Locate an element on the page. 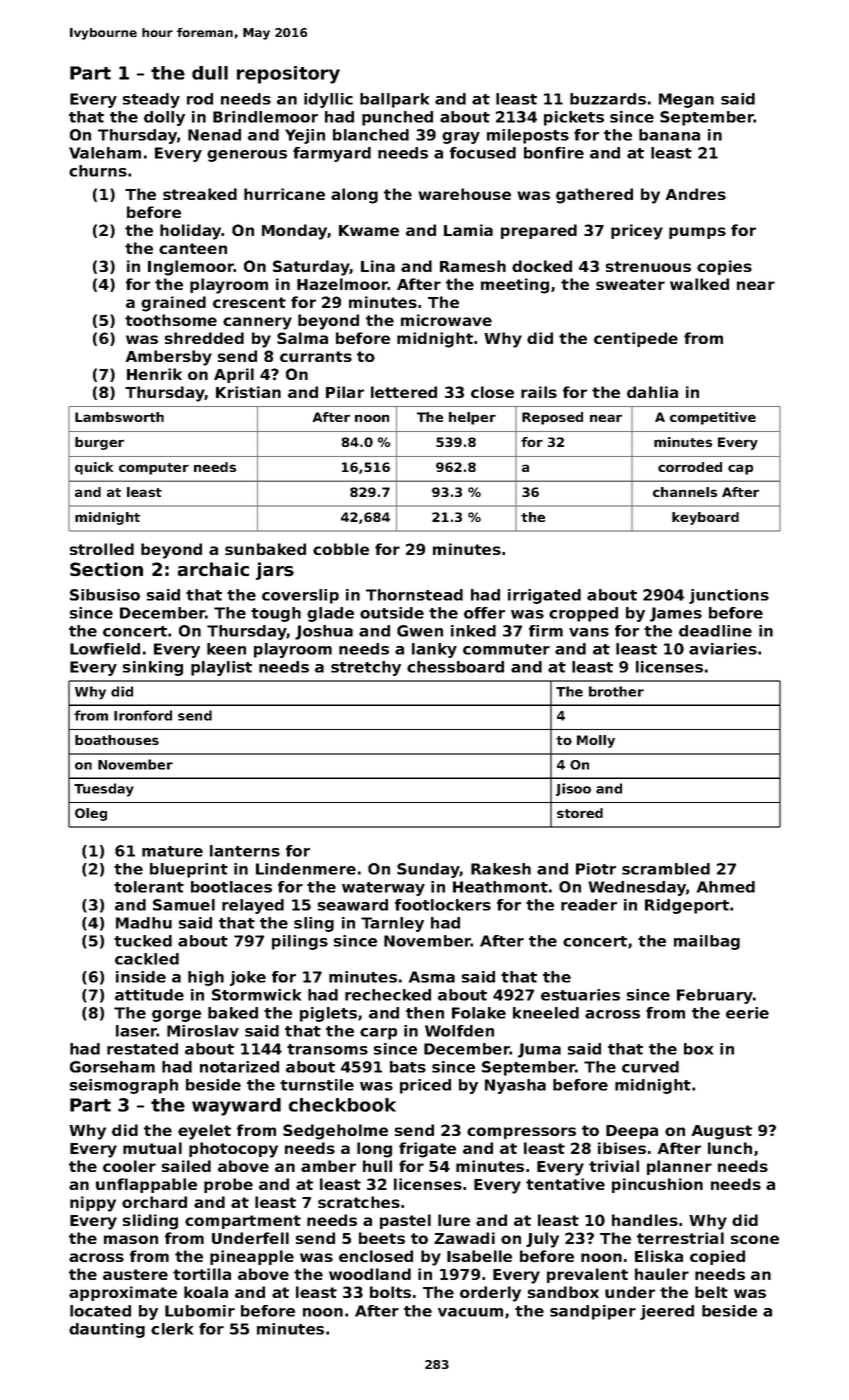  Megan is located at coordinates (686, 100).
